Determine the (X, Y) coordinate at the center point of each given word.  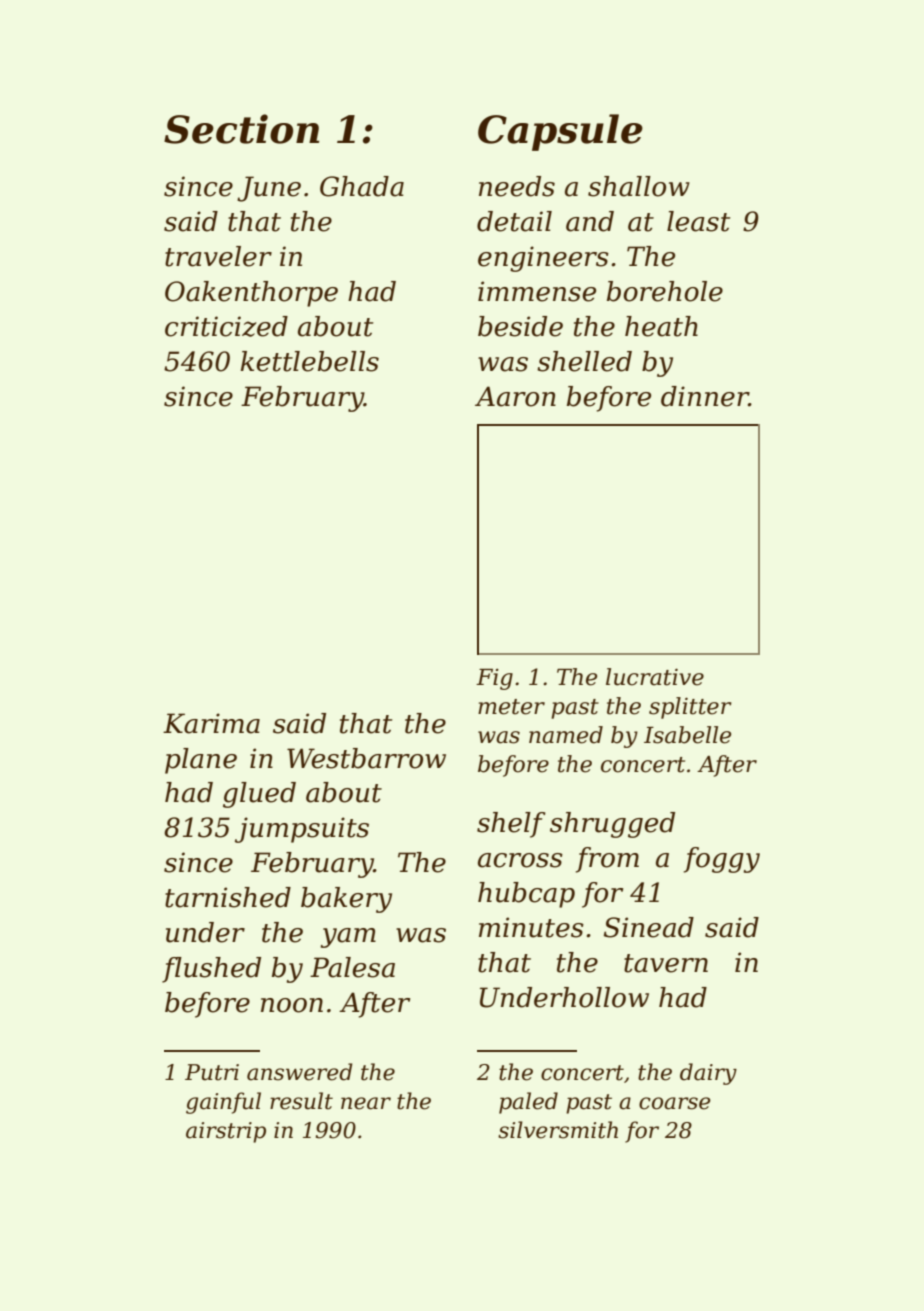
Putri (212, 1072)
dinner (705, 396)
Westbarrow (366, 758)
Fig (494, 679)
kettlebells (310, 361)
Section (241, 129)
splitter (690, 708)
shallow (639, 186)
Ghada (362, 186)
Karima (211, 723)
